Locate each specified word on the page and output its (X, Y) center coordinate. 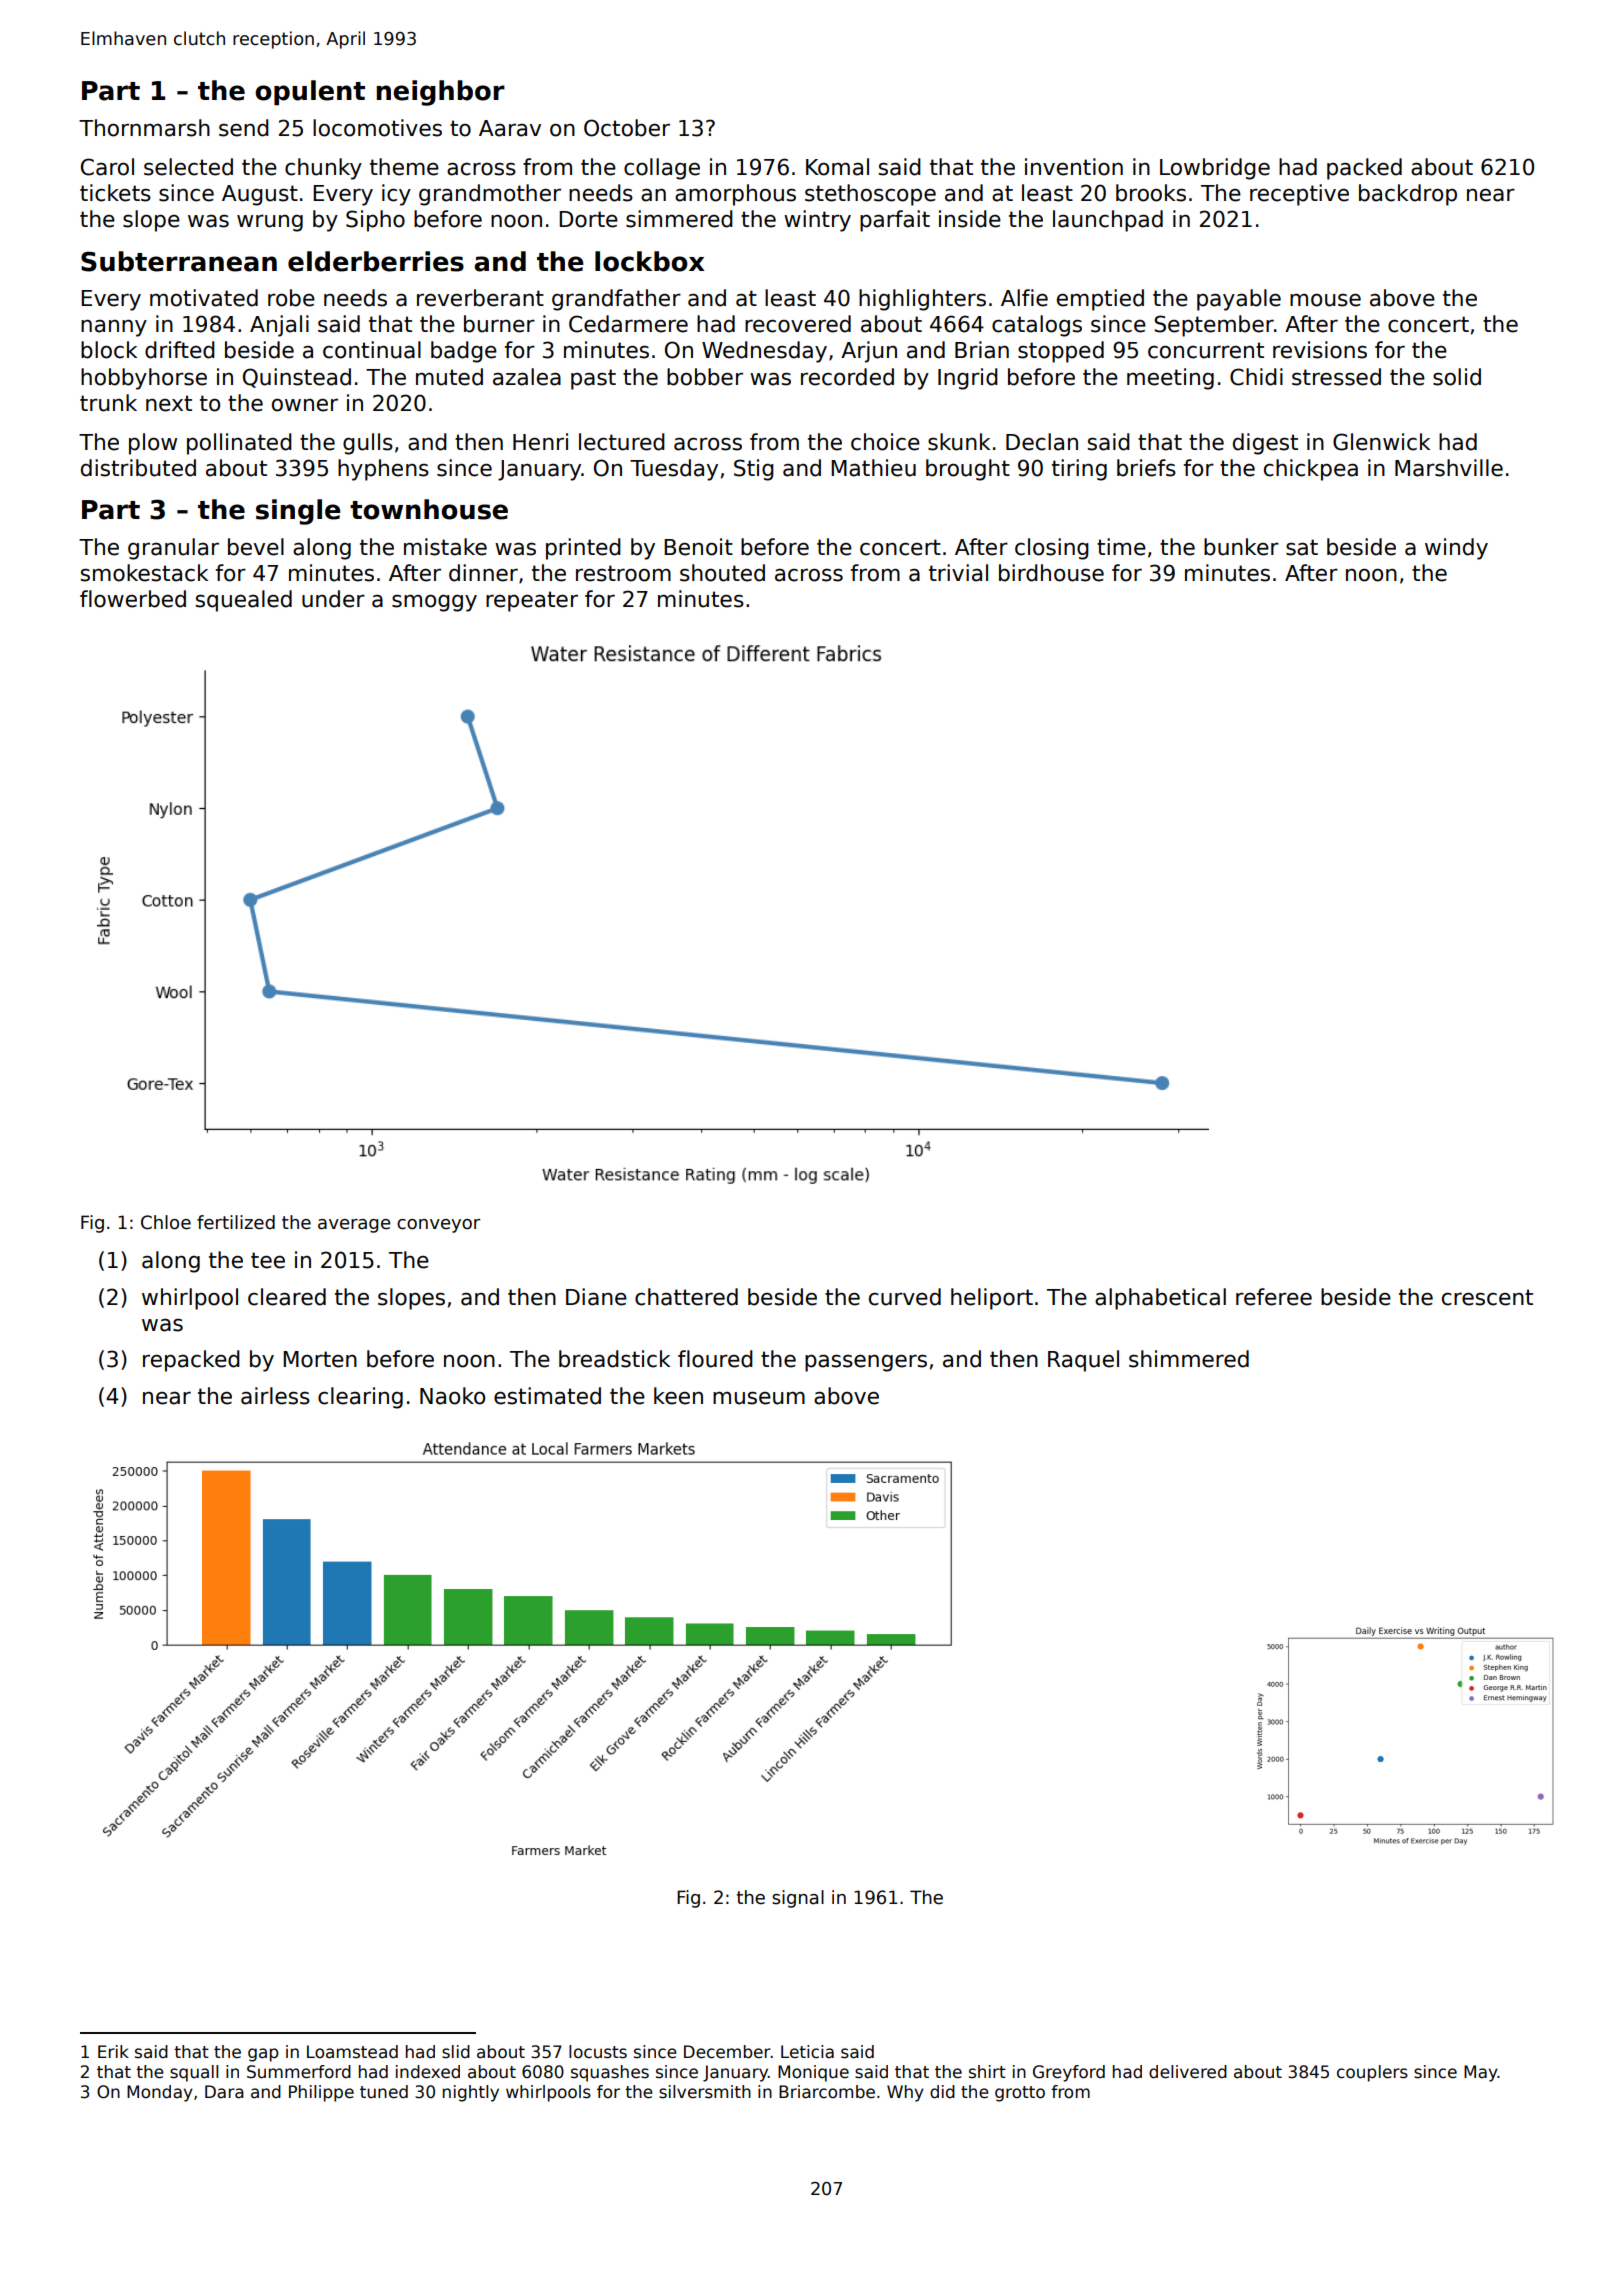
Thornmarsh (144, 128)
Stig (754, 470)
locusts (598, 2052)
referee (1274, 1297)
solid (1457, 377)
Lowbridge (1215, 169)
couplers (1372, 2073)
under (333, 599)
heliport (992, 1299)
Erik (113, 2051)
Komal (837, 167)
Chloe (166, 1222)
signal (798, 1899)
